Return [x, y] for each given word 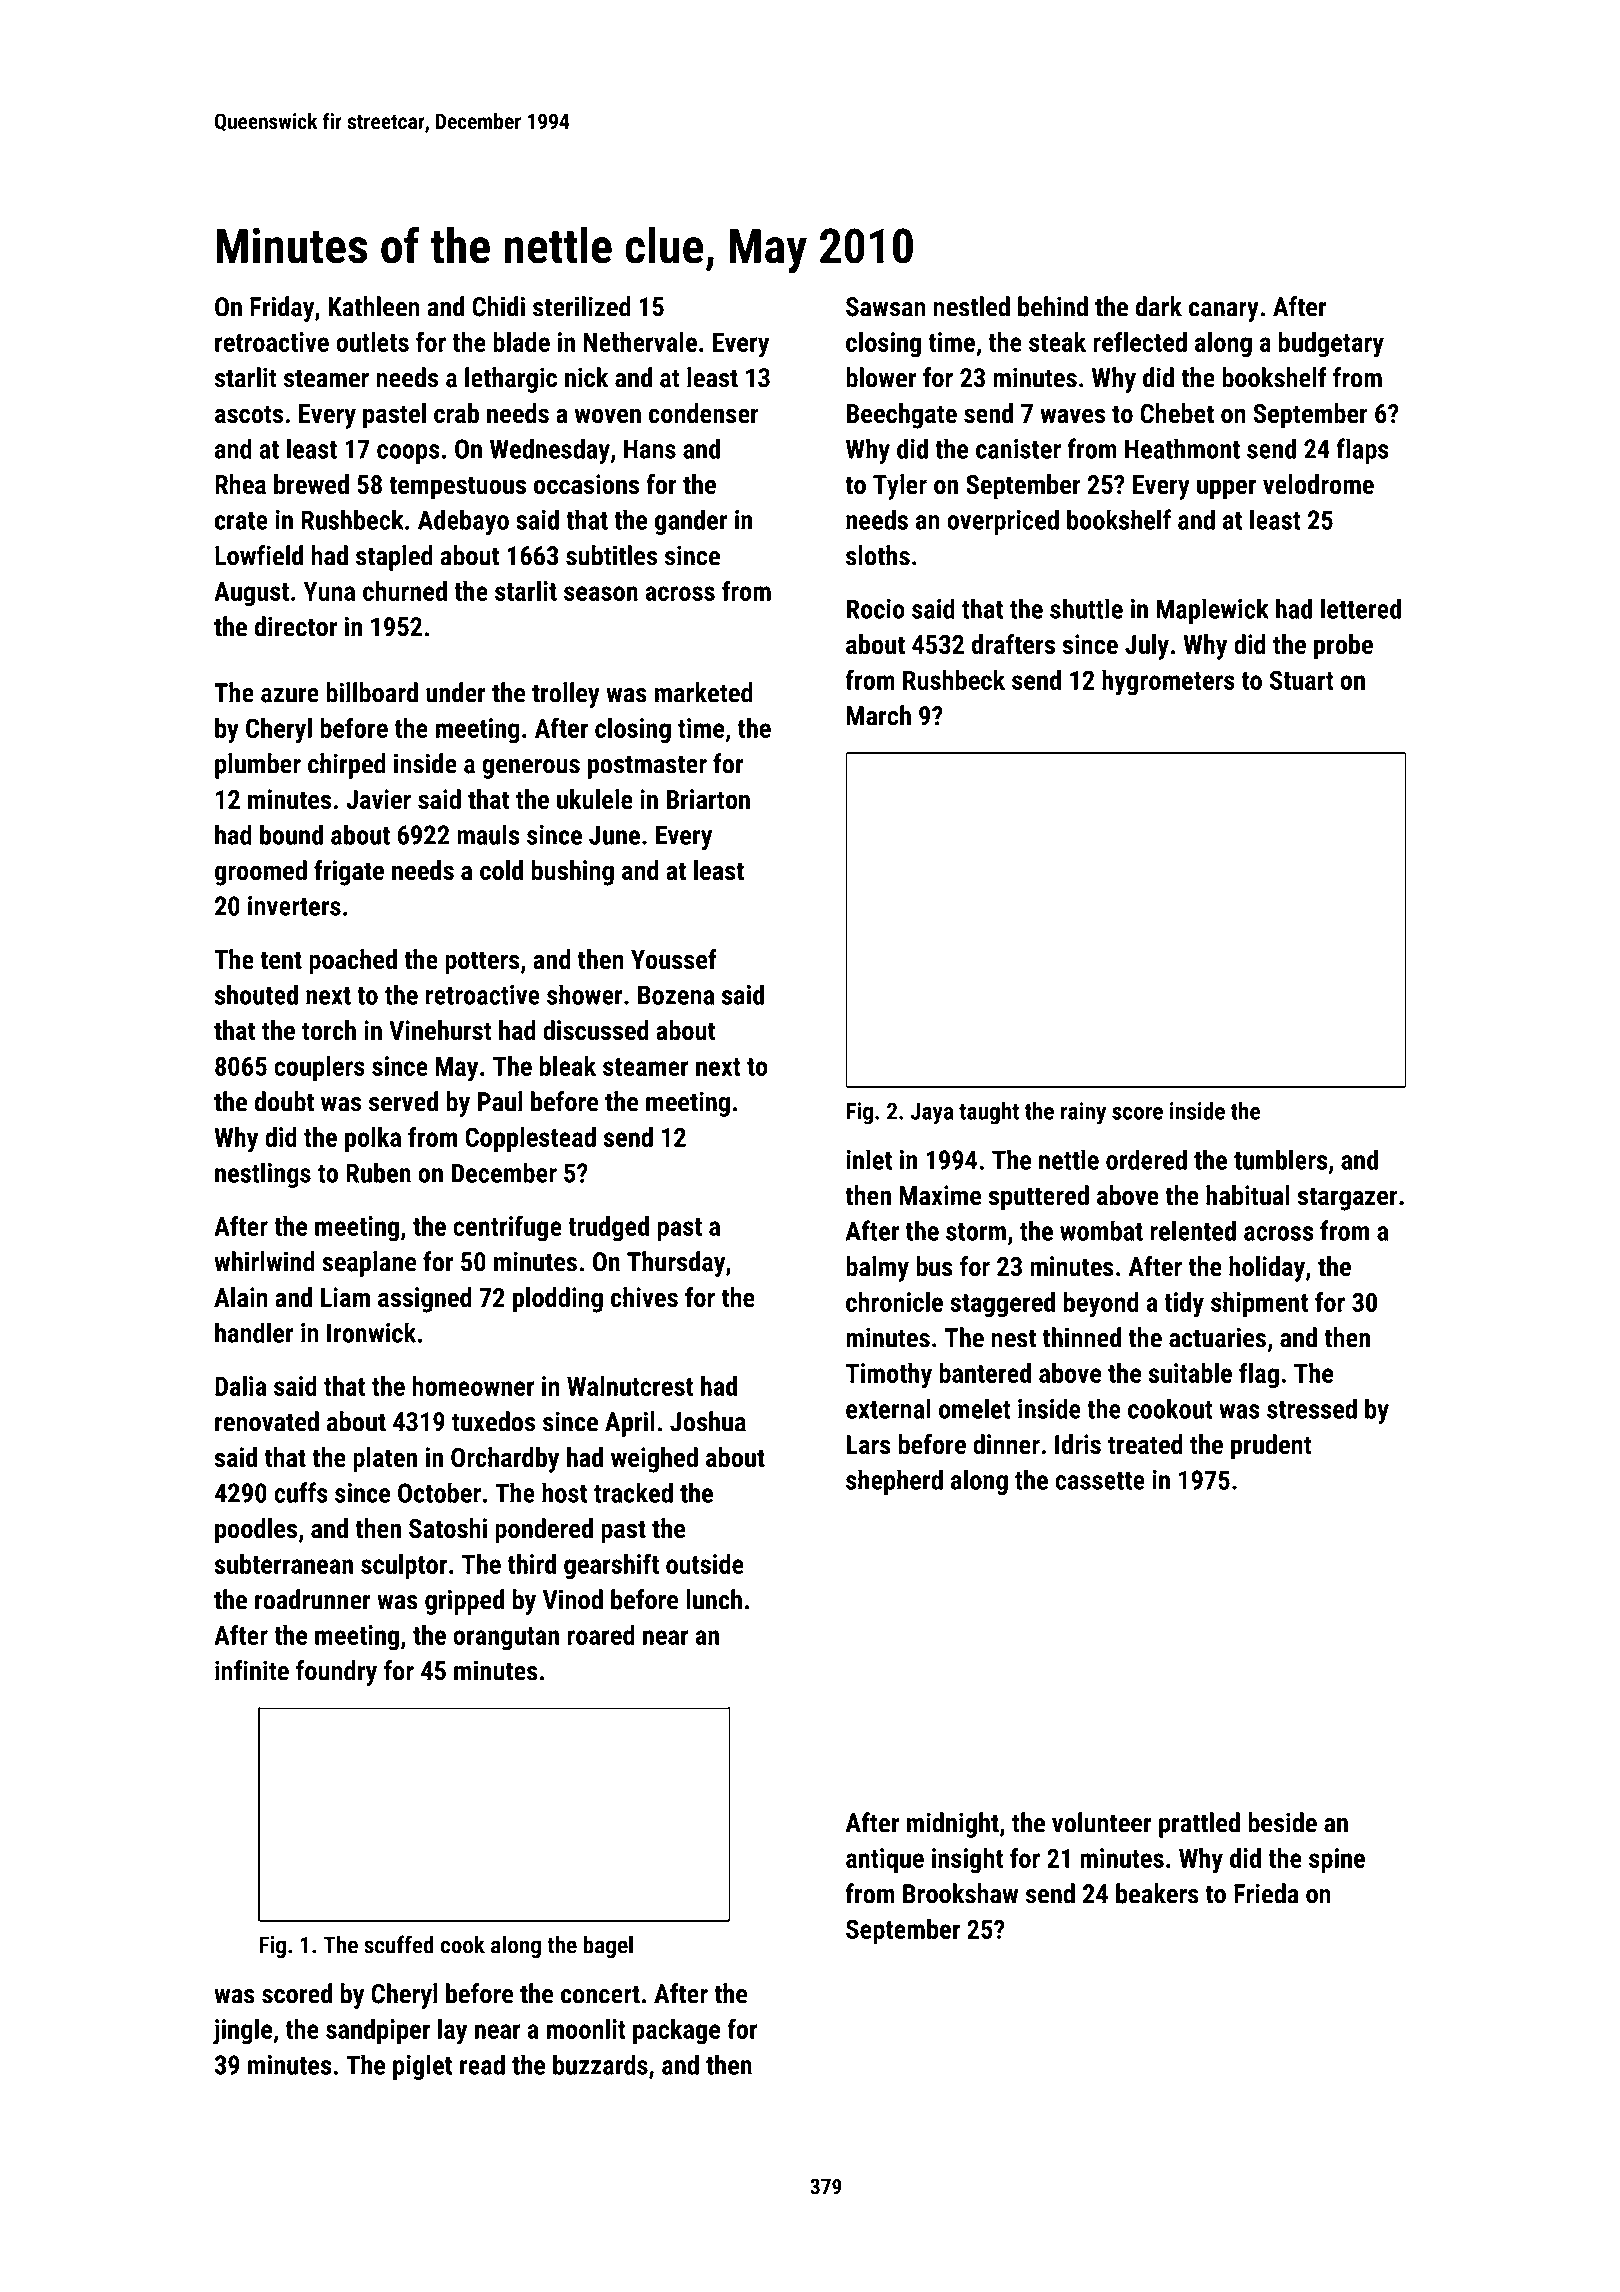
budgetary [1331, 345]
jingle [242, 2032]
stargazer [1348, 1199]
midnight [953, 1825]
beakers [1157, 1893]
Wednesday [550, 451]
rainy [1083, 1113]
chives [644, 1297]
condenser [704, 413]
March [878, 715]
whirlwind [264, 1261]
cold [501, 870]
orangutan [506, 1639]
